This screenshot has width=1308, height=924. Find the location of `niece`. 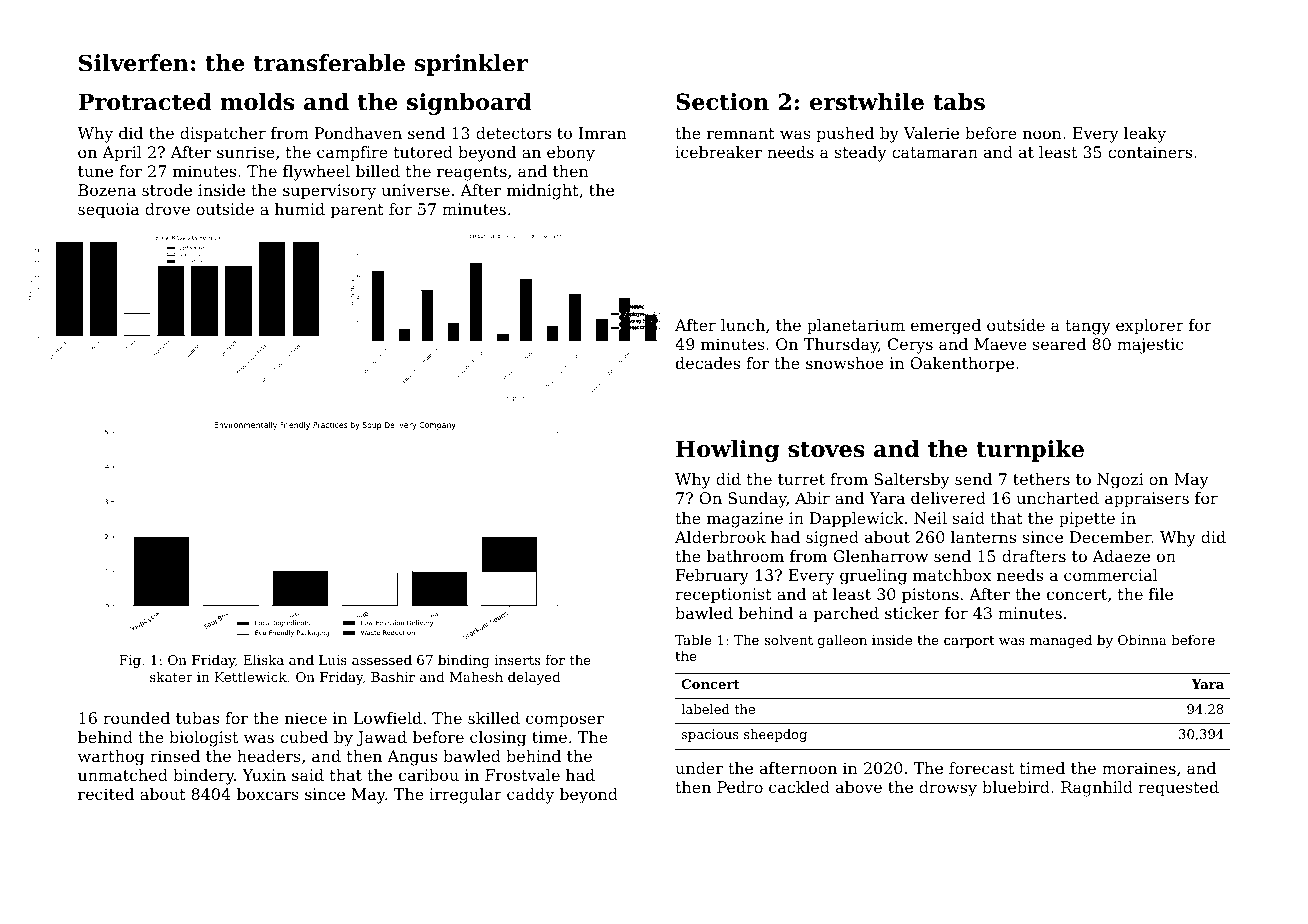

niece is located at coordinates (306, 718).
